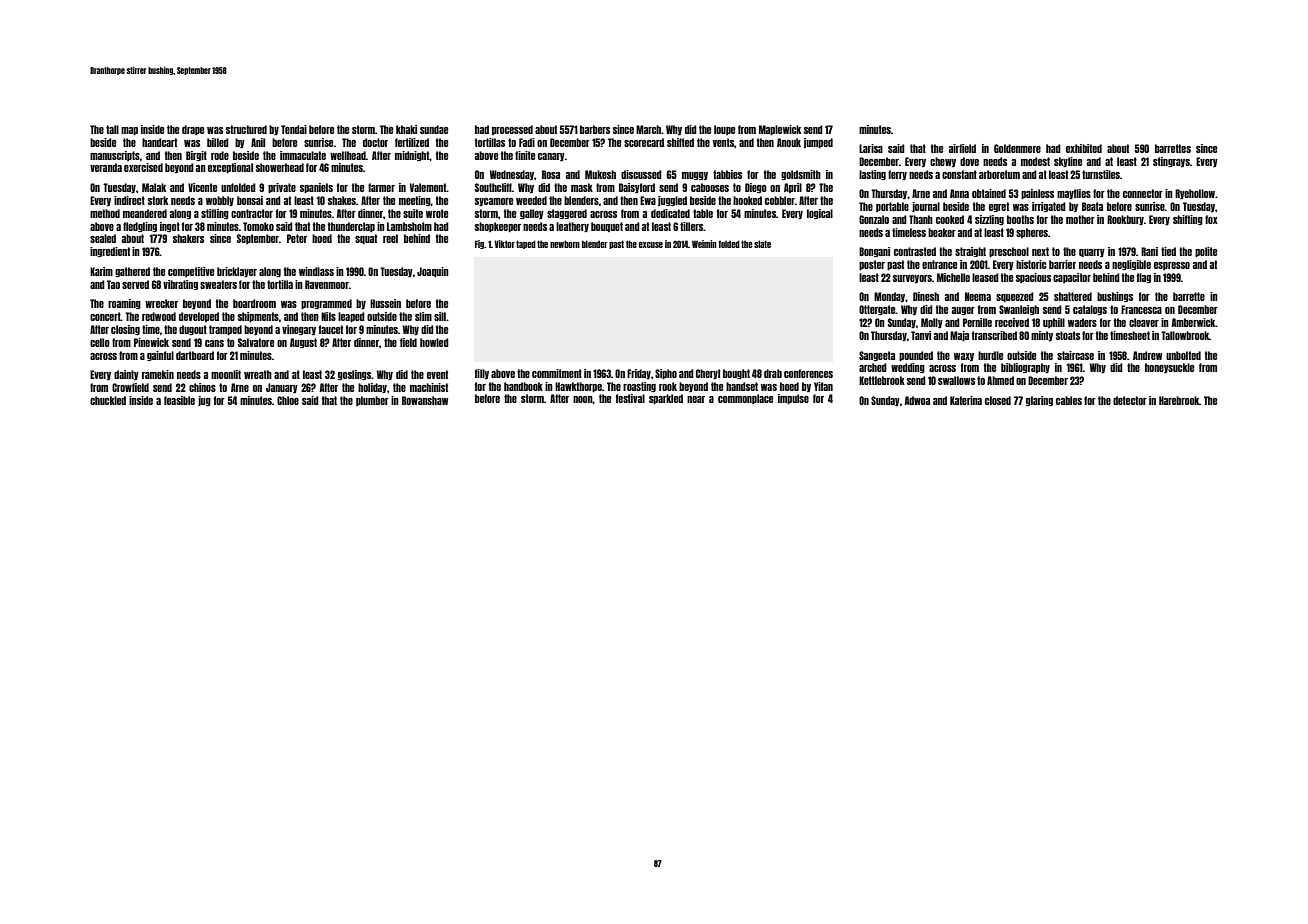 This image has height=924, width=1308. Describe the element at coordinates (926, 296) in the image. I see `Dinesh` at that location.
